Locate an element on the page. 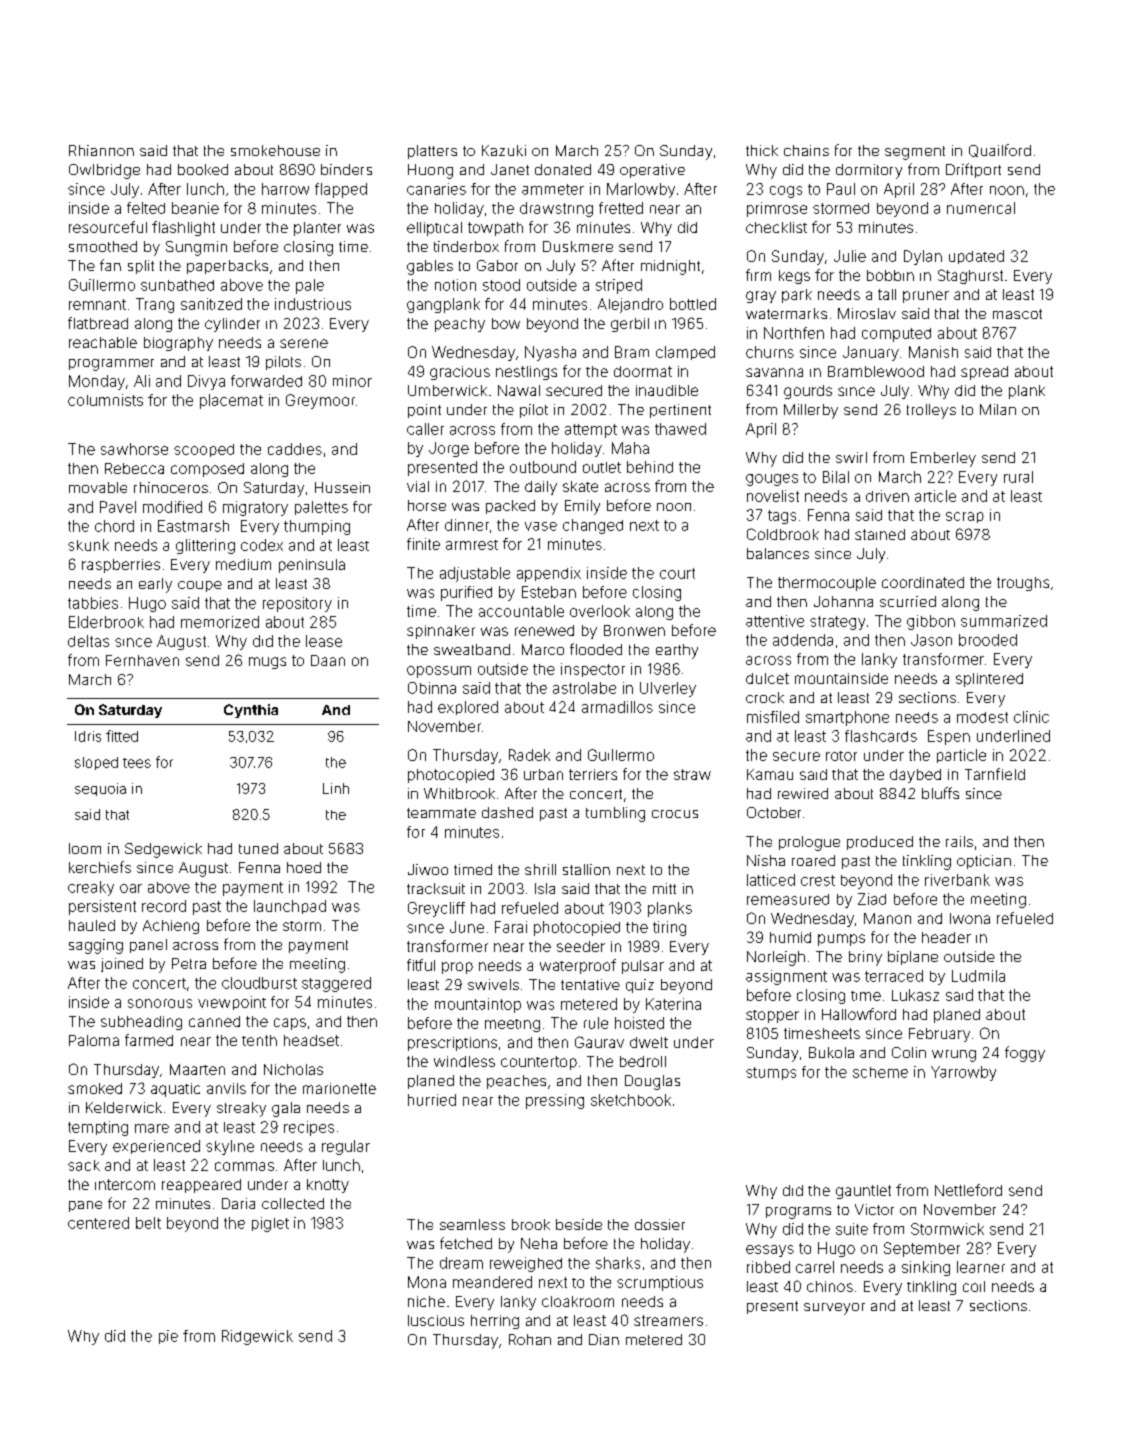  belt is located at coordinates (148, 1223).
